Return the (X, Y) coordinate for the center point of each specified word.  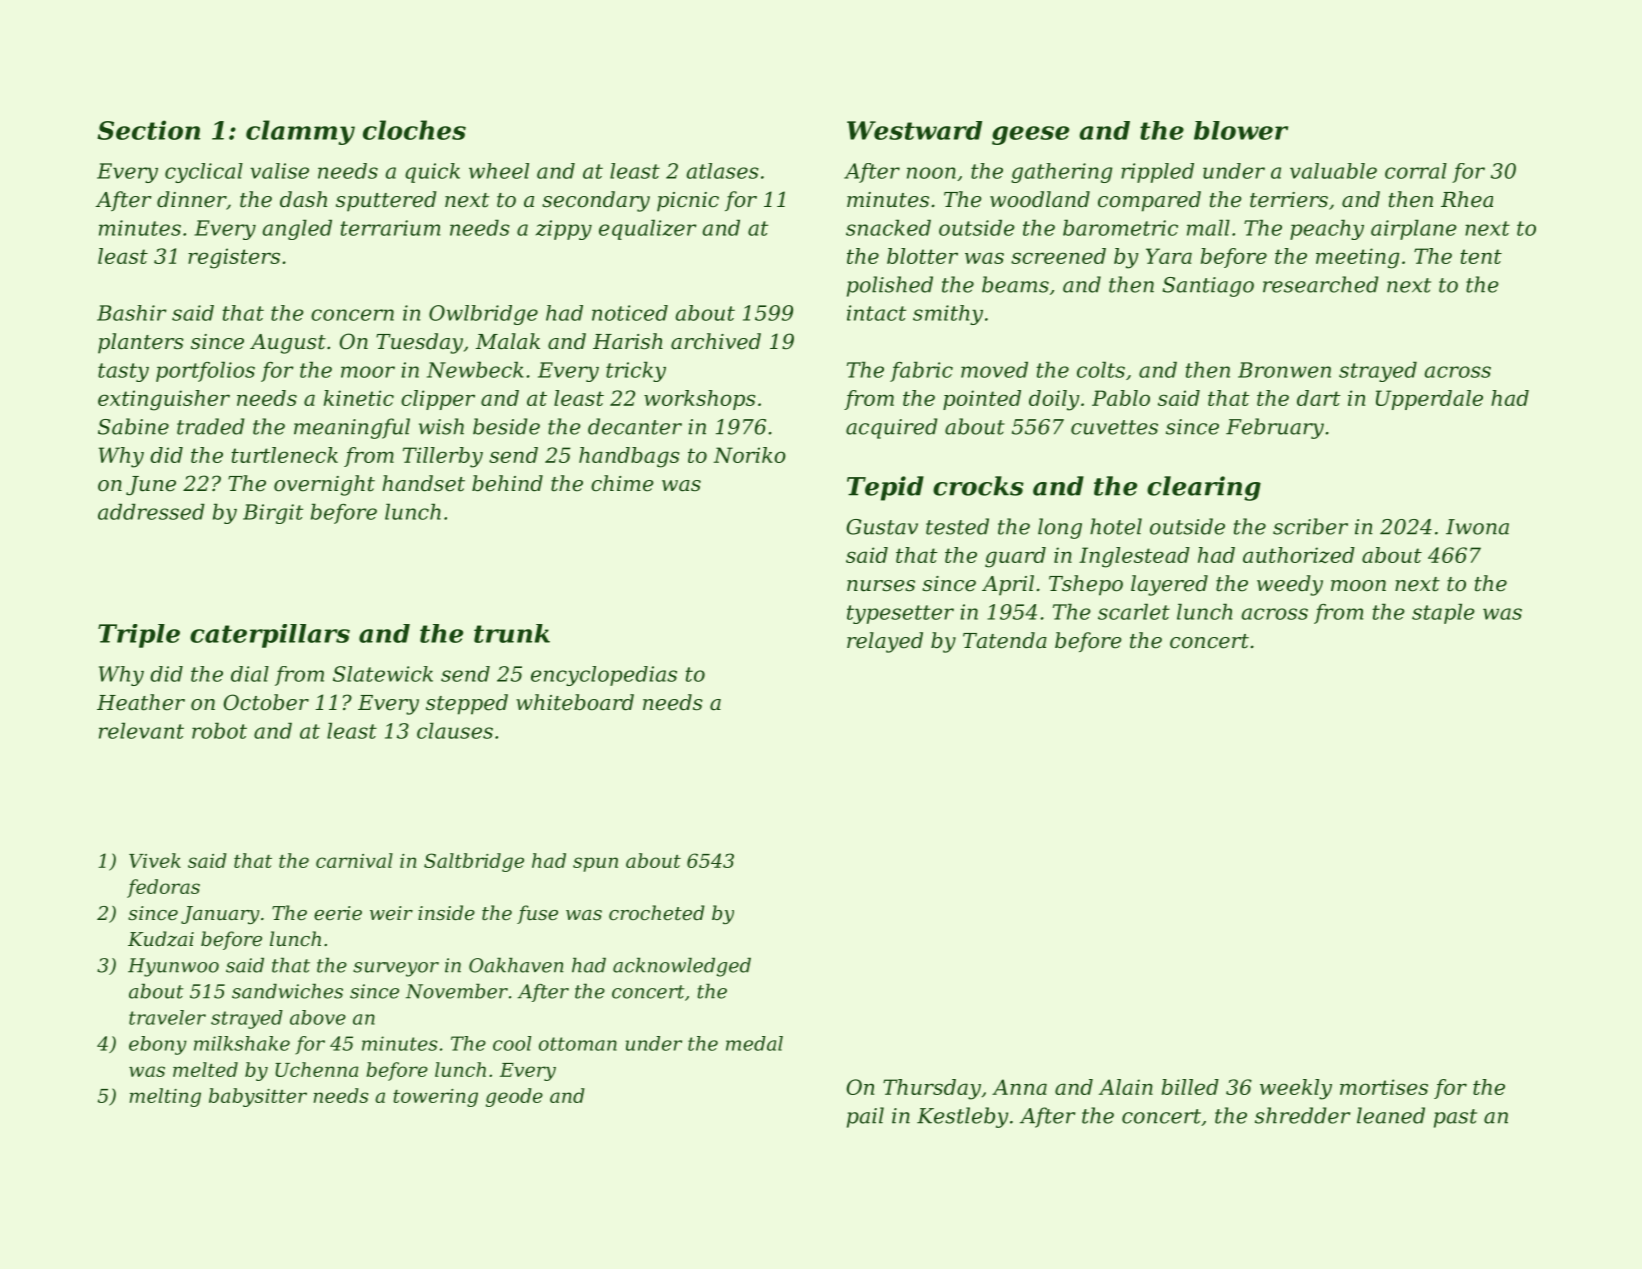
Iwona (1477, 527)
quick (432, 173)
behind (507, 483)
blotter (922, 256)
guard (1015, 557)
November (457, 991)
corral (1416, 171)
